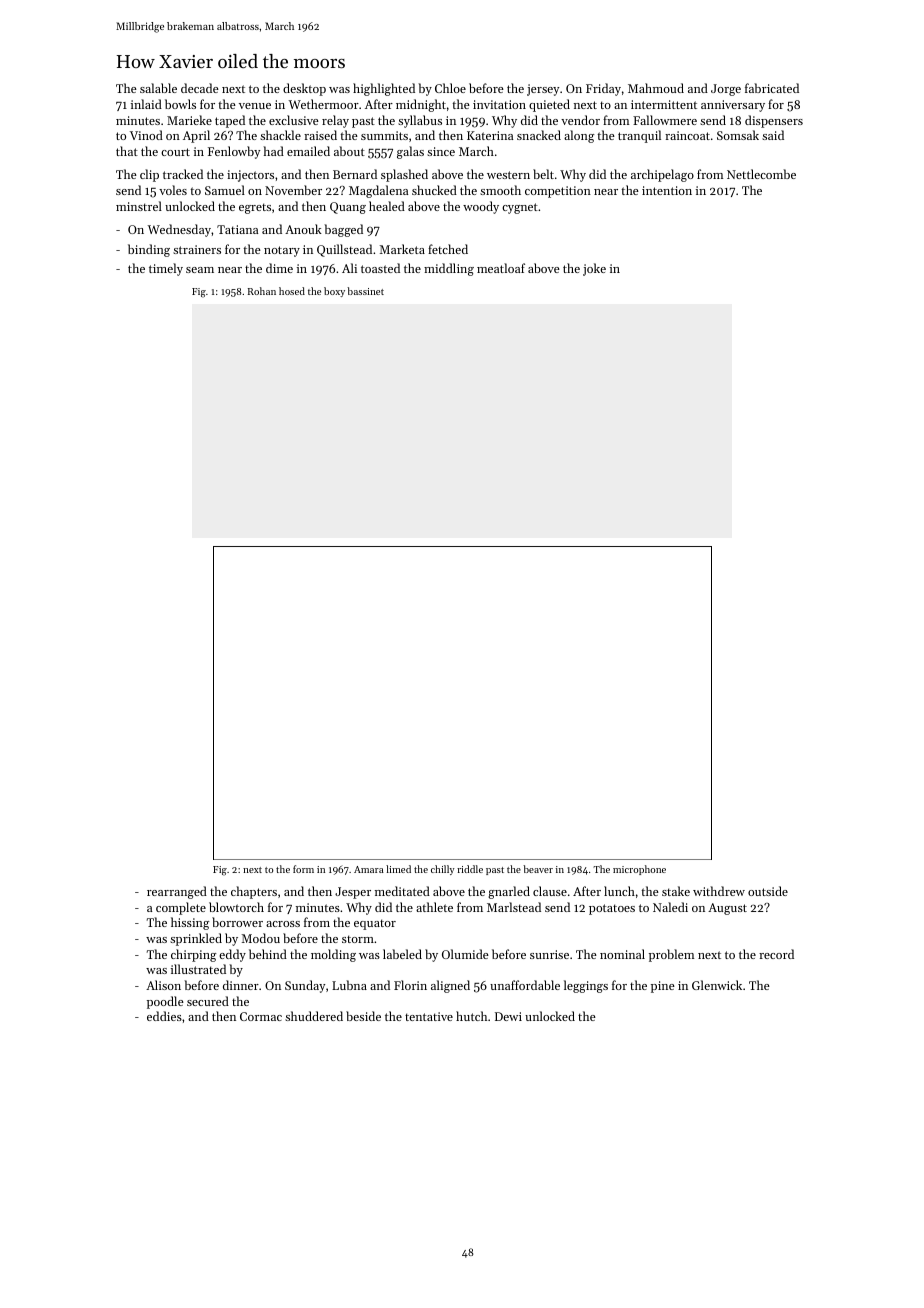 Image resolution: width=924 pixels, height=1308 pixels. What do you see at coordinates (384, 135) in the page?
I see `summits` at bounding box center [384, 135].
